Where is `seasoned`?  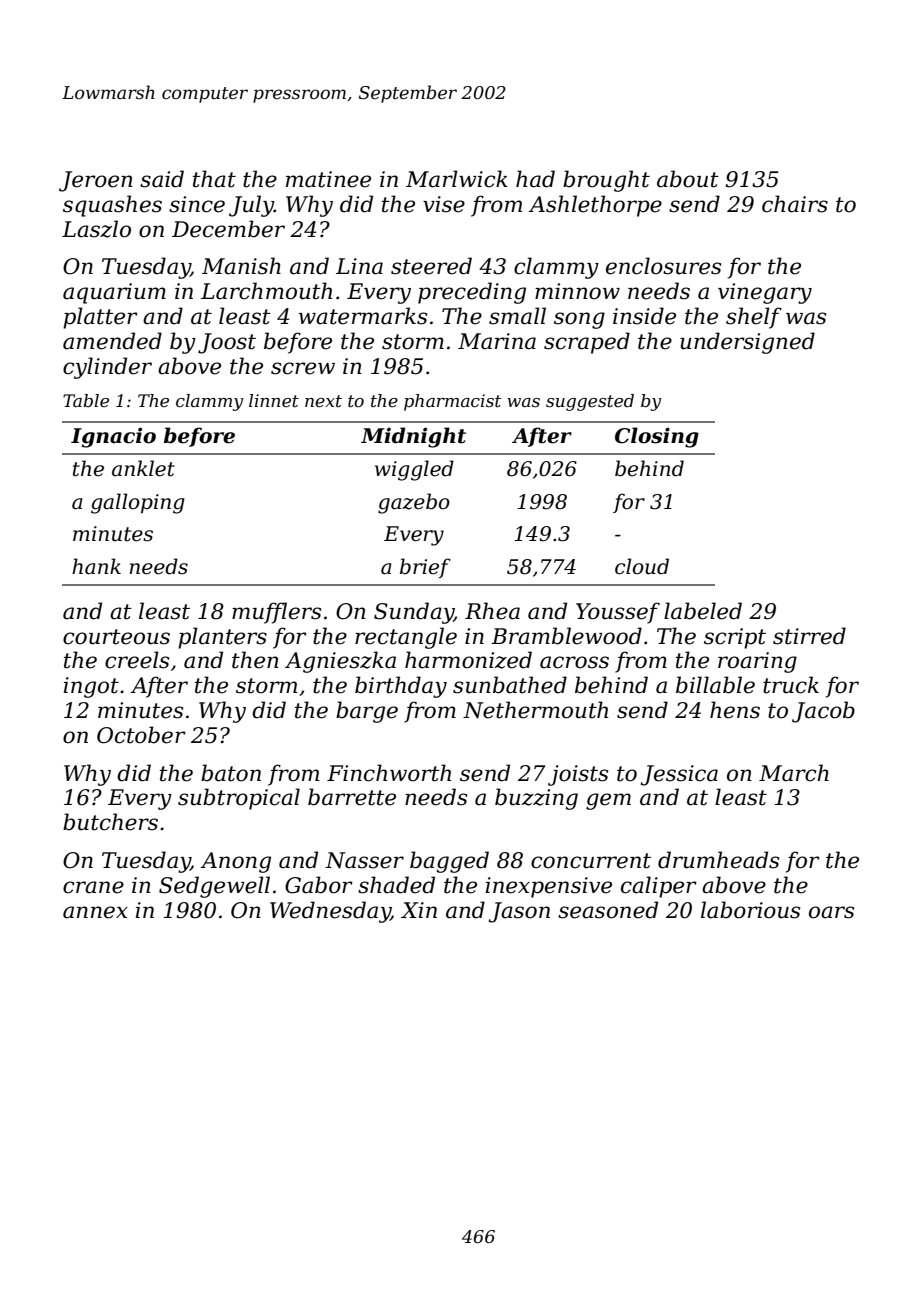
seasoned is located at coordinates (608, 910).
